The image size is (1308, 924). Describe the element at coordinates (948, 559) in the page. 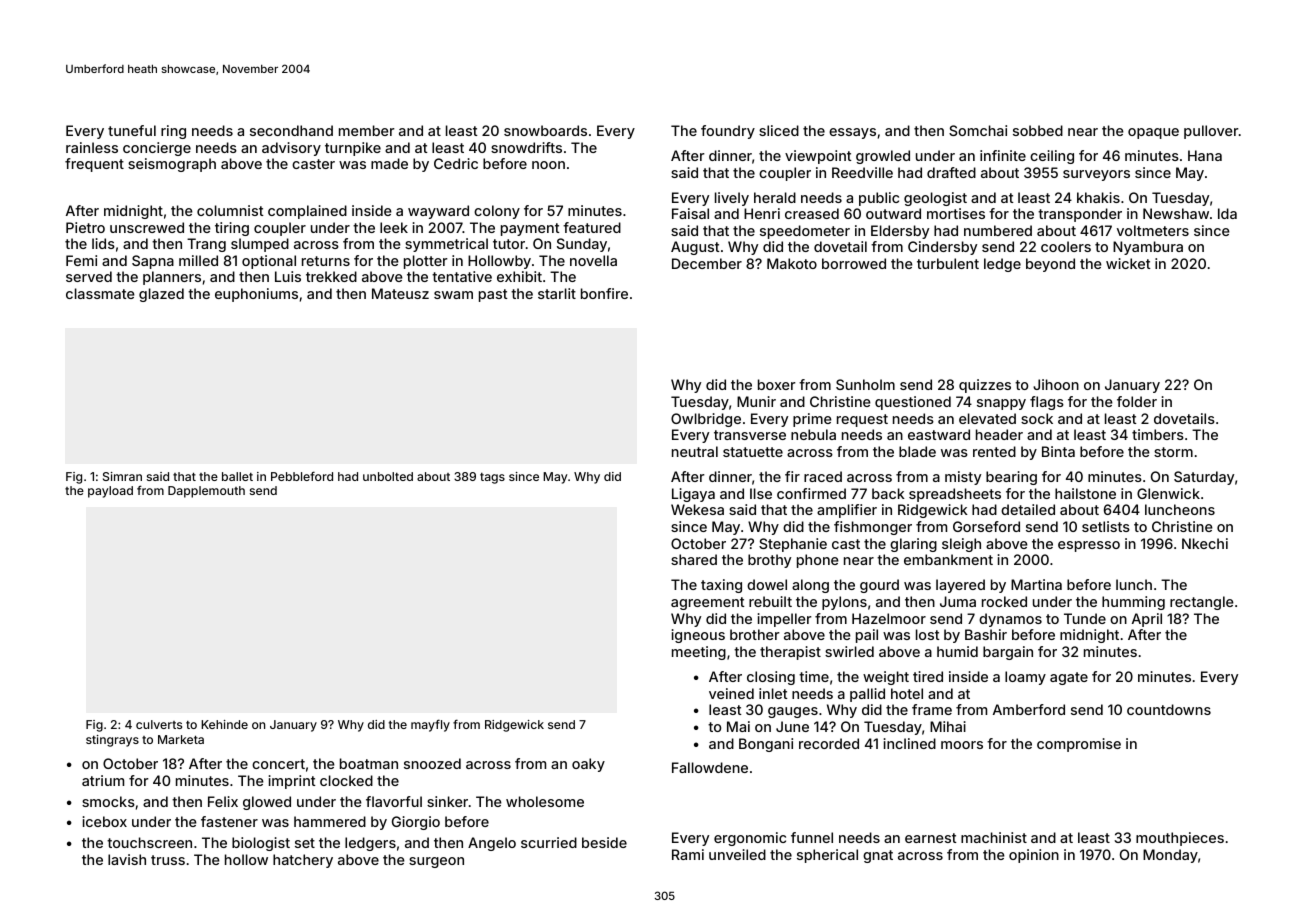

I see `embankment` at that location.
